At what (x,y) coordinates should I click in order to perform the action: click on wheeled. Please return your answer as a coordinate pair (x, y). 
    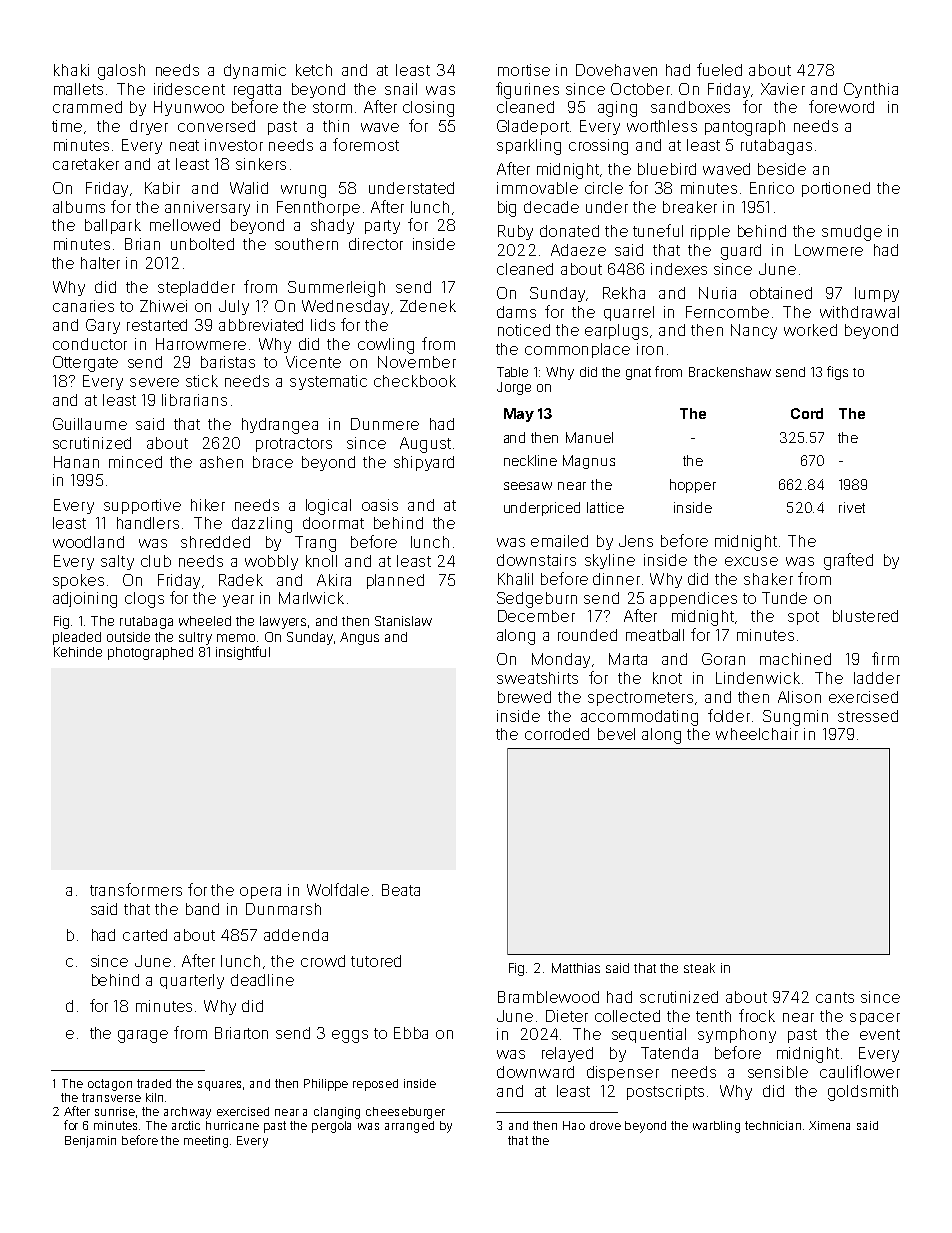
    Looking at the image, I should click on (205, 621).
